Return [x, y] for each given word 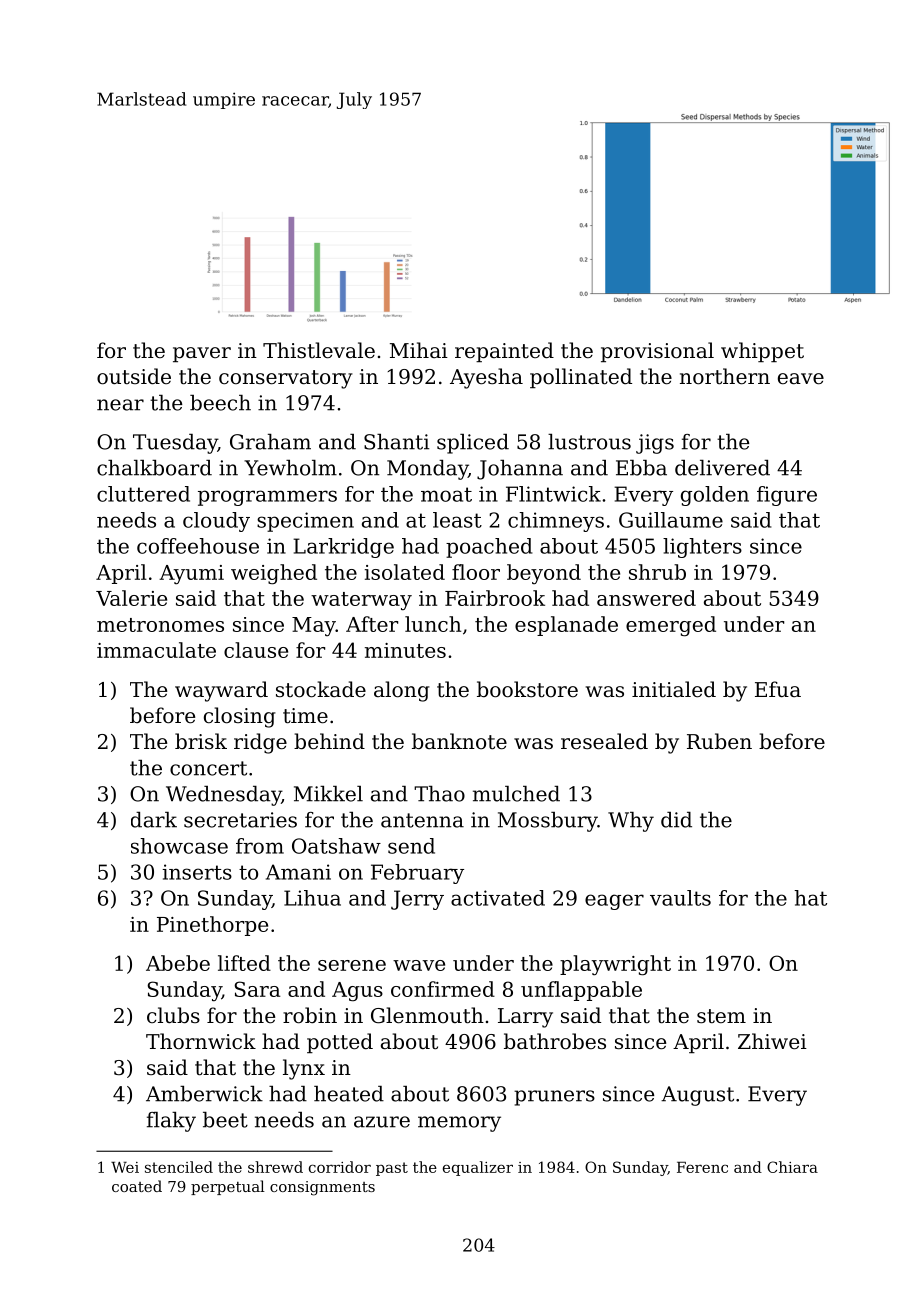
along [402, 691]
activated [498, 898]
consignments [322, 1188]
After [372, 624]
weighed [274, 574]
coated [137, 1186]
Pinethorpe [212, 926]
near [120, 405]
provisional [657, 352]
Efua [778, 689]
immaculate [156, 650]
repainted [504, 352]
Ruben [719, 741]
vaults [680, 898]
